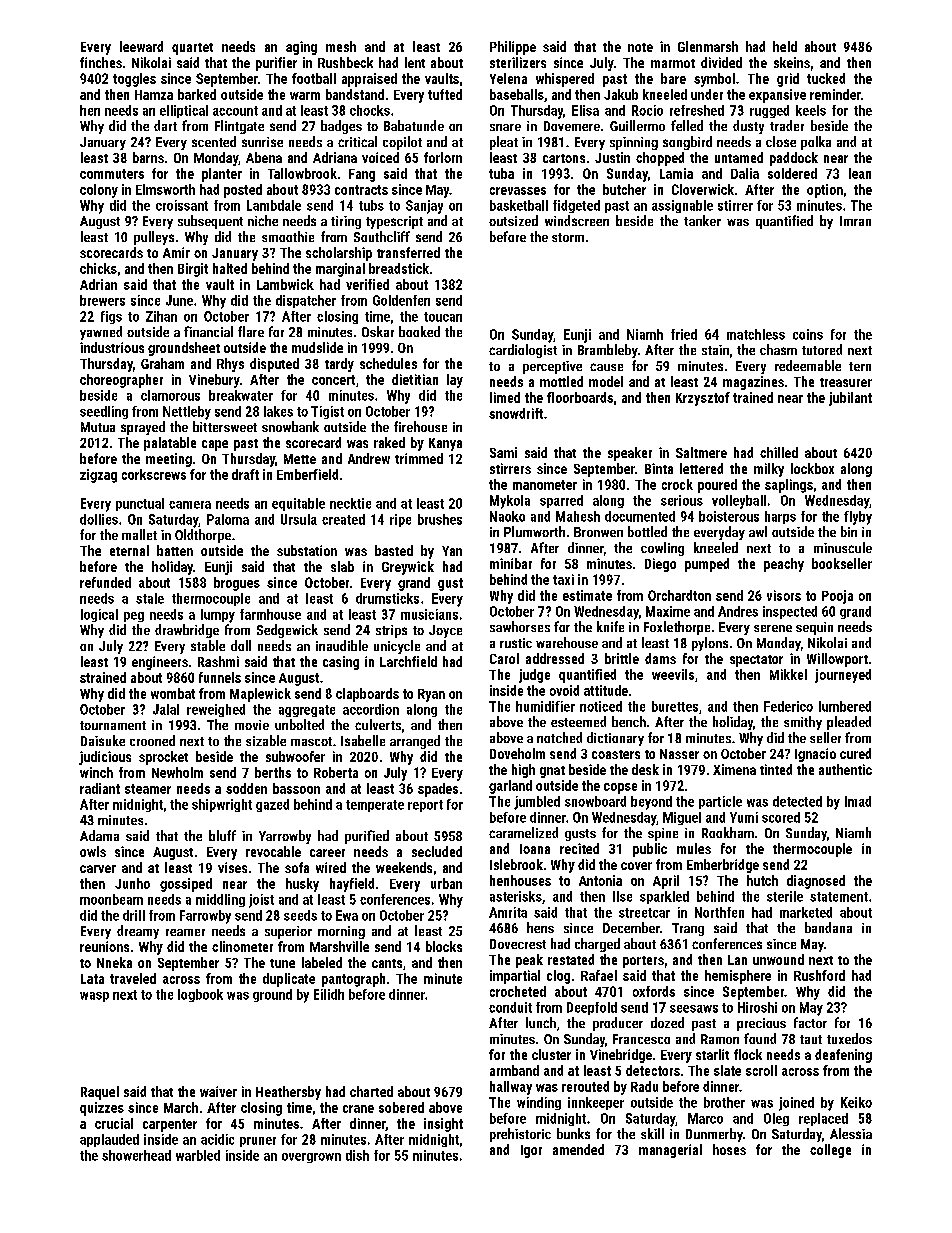 Image resolution: width=952 pixels, height=1233 pixels. I want to click on arranged, so click(415, 742).
